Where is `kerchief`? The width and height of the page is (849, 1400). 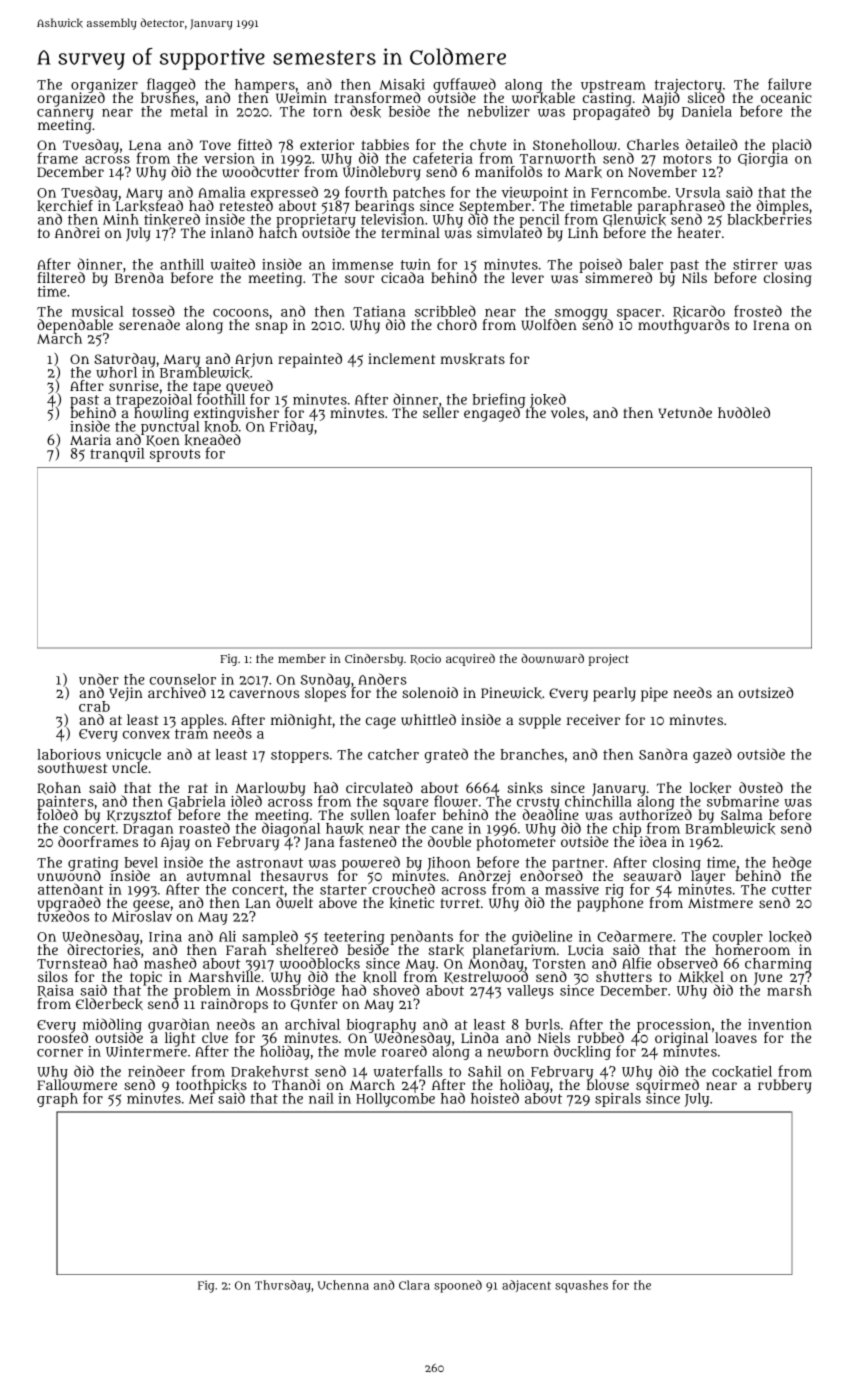 kerchief is located at coordinates (65, 206).
